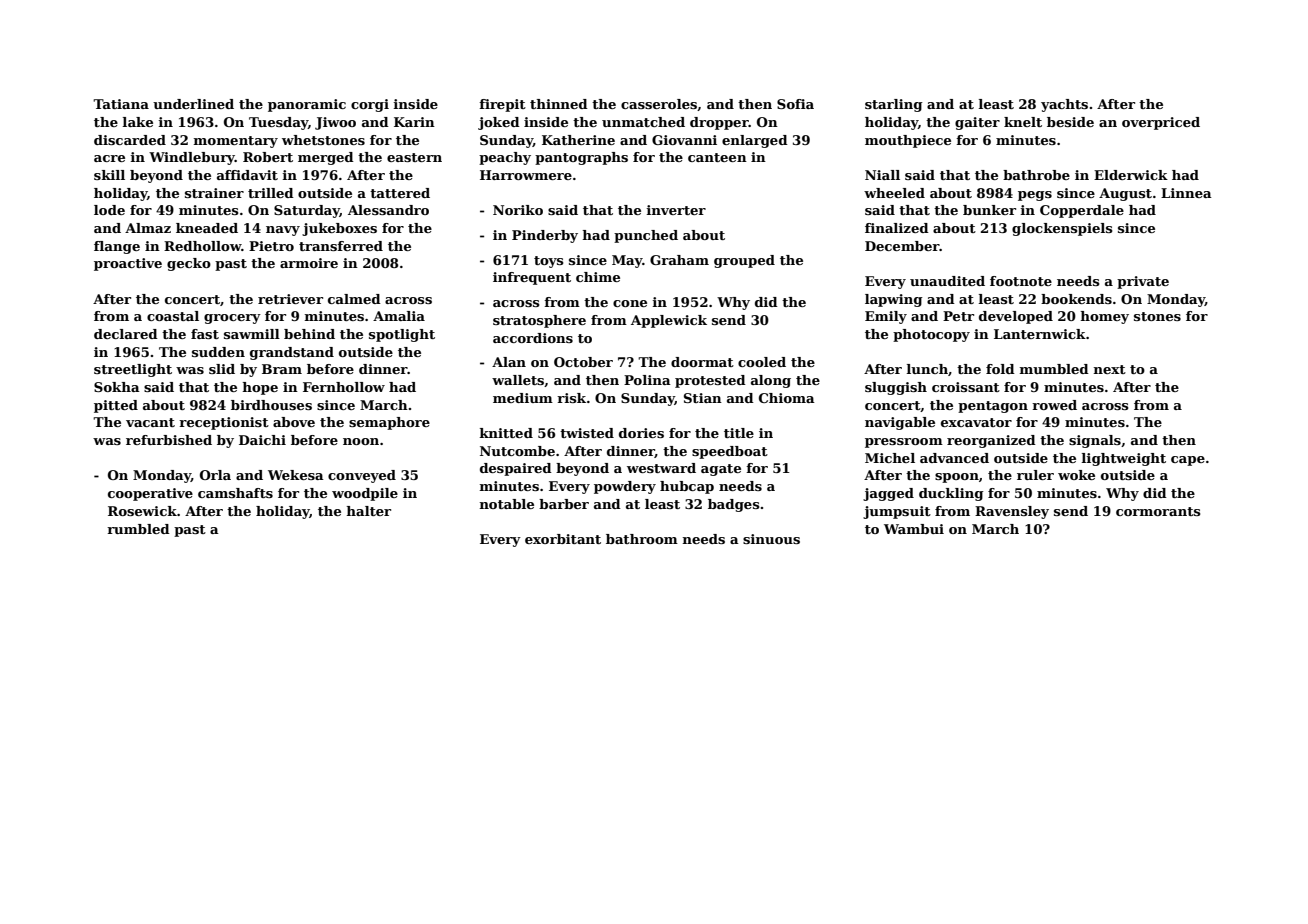 The height and width of the screenshot is (924, 1308). What do you see at coordinates (169, 440) in the screenshot?
I see `refurbished` at bounding box center [169, 440].
